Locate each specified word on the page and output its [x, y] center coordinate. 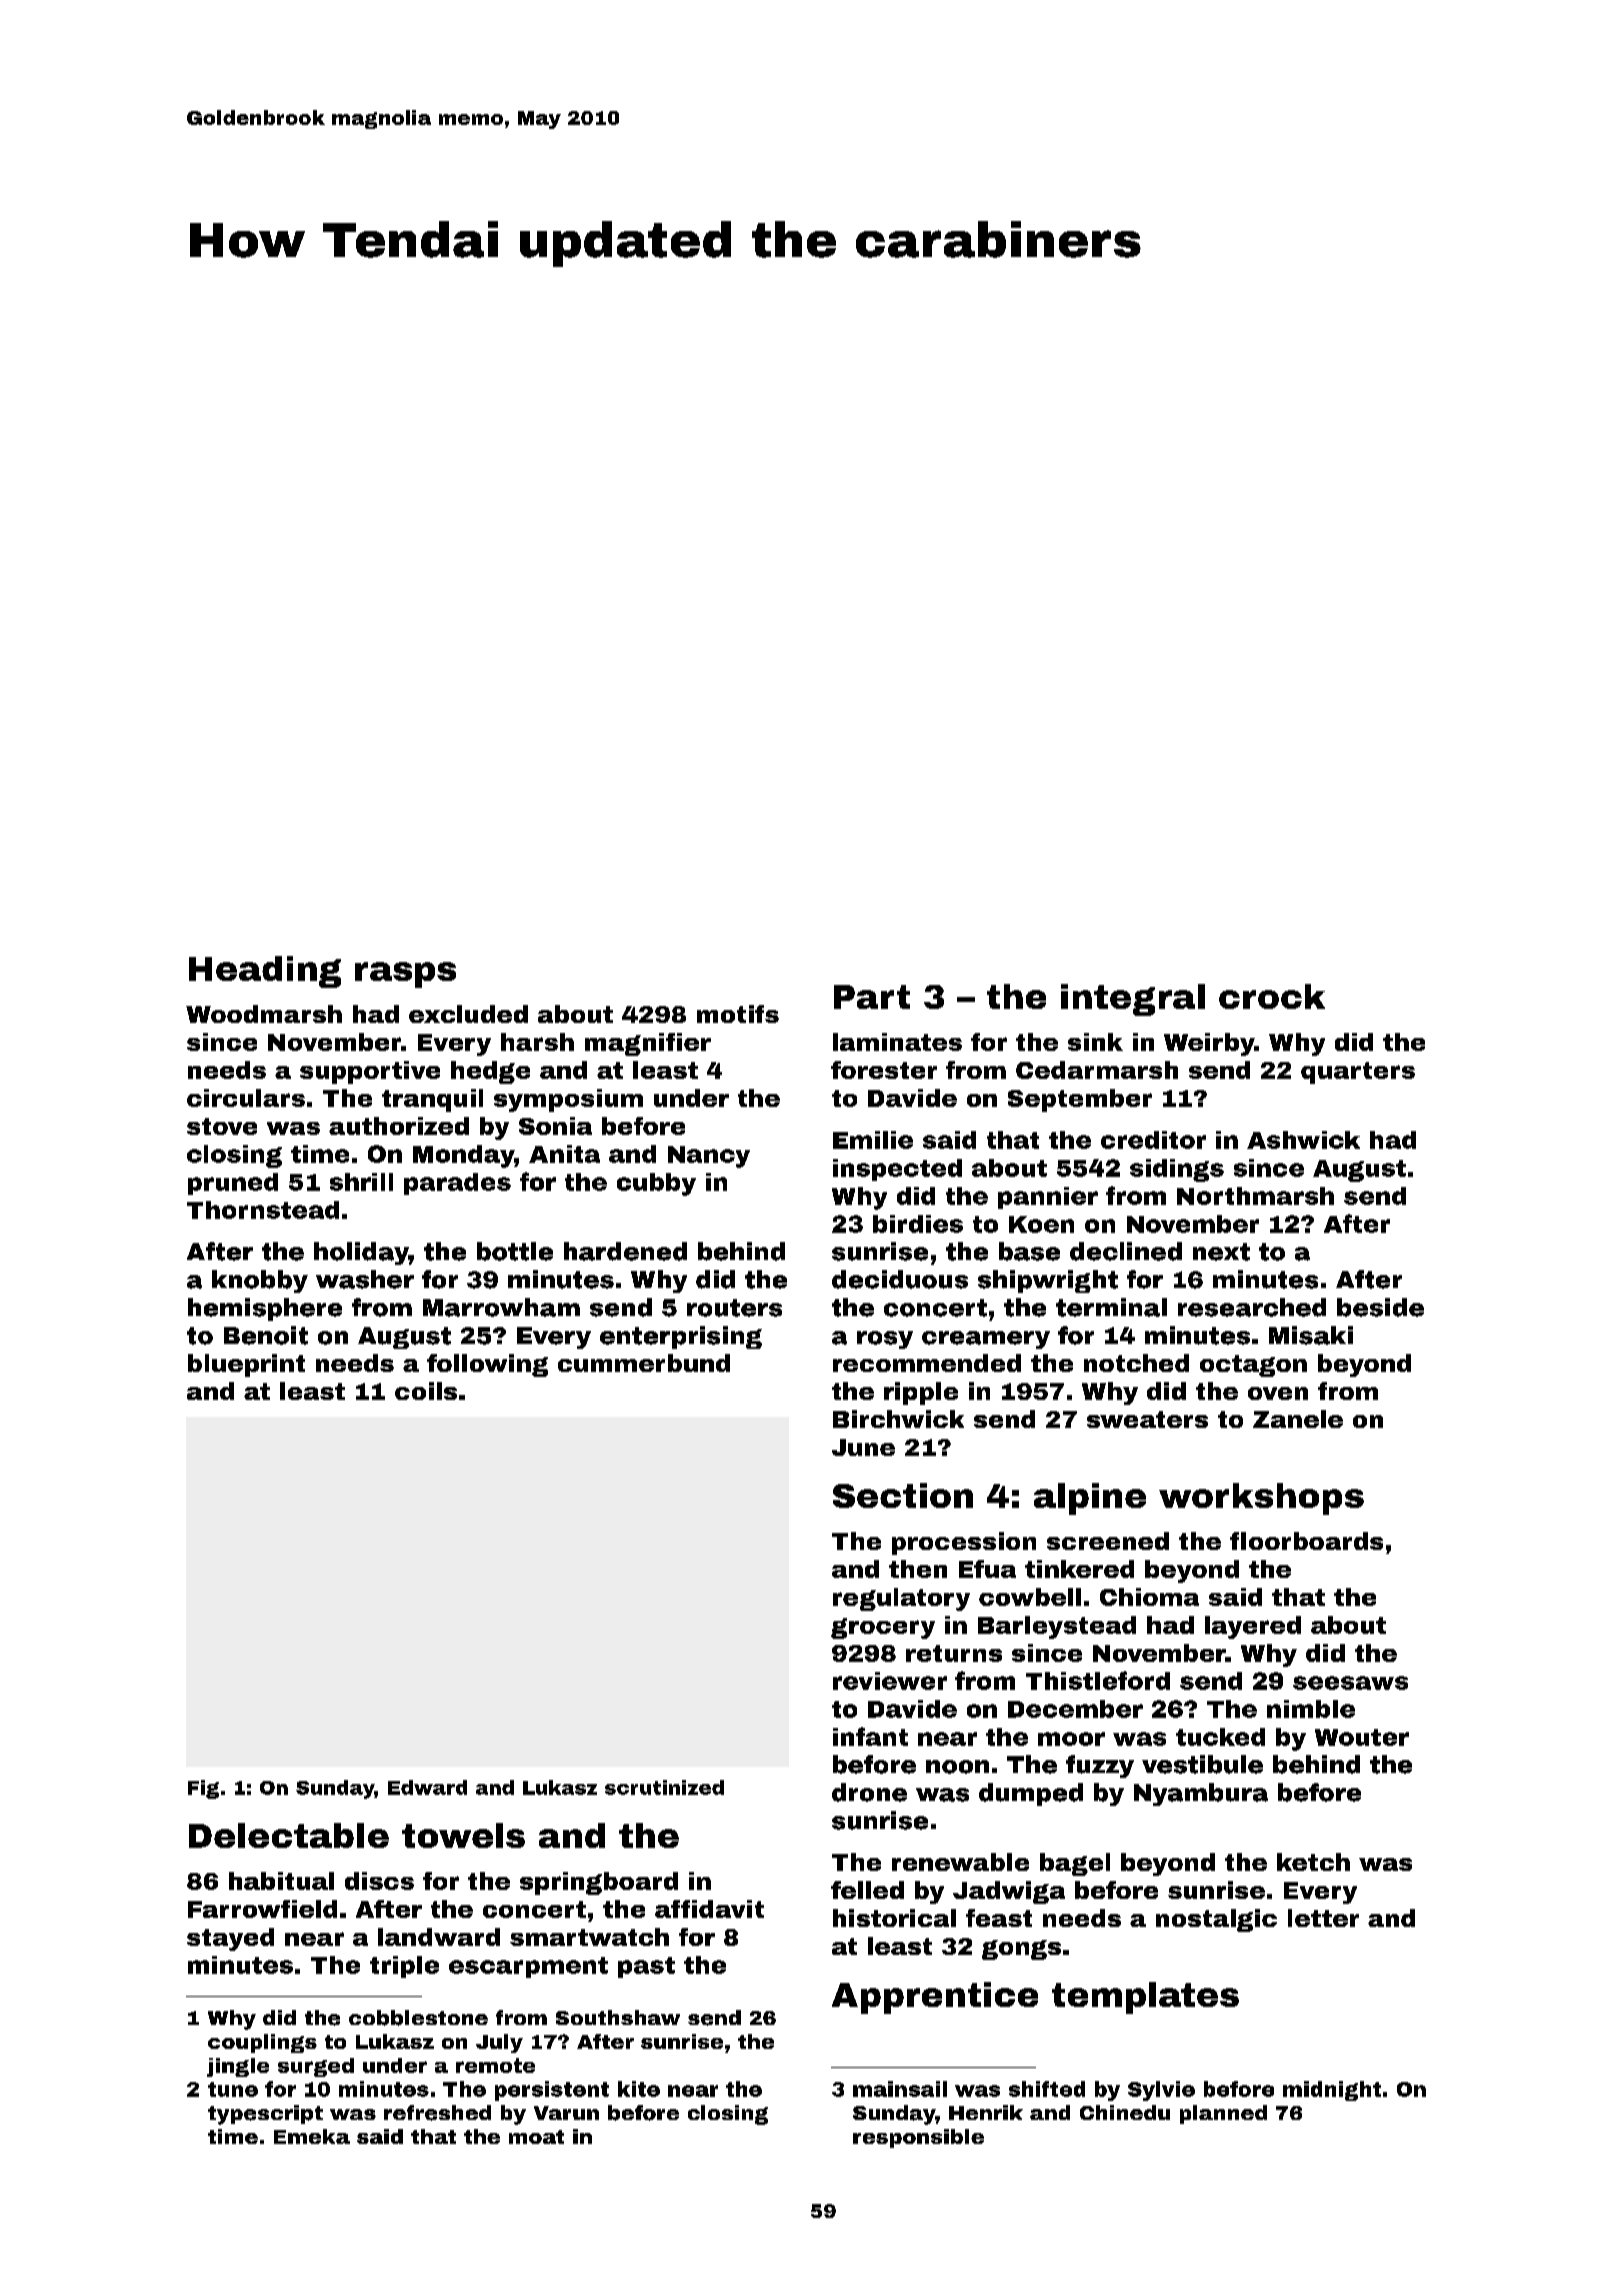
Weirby [1209, 1044]
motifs [738, 1014]
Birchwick [898, 1419]
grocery [883, 1628]
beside [1380, 1307]
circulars [246, 1098]
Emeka [312, 2136]
